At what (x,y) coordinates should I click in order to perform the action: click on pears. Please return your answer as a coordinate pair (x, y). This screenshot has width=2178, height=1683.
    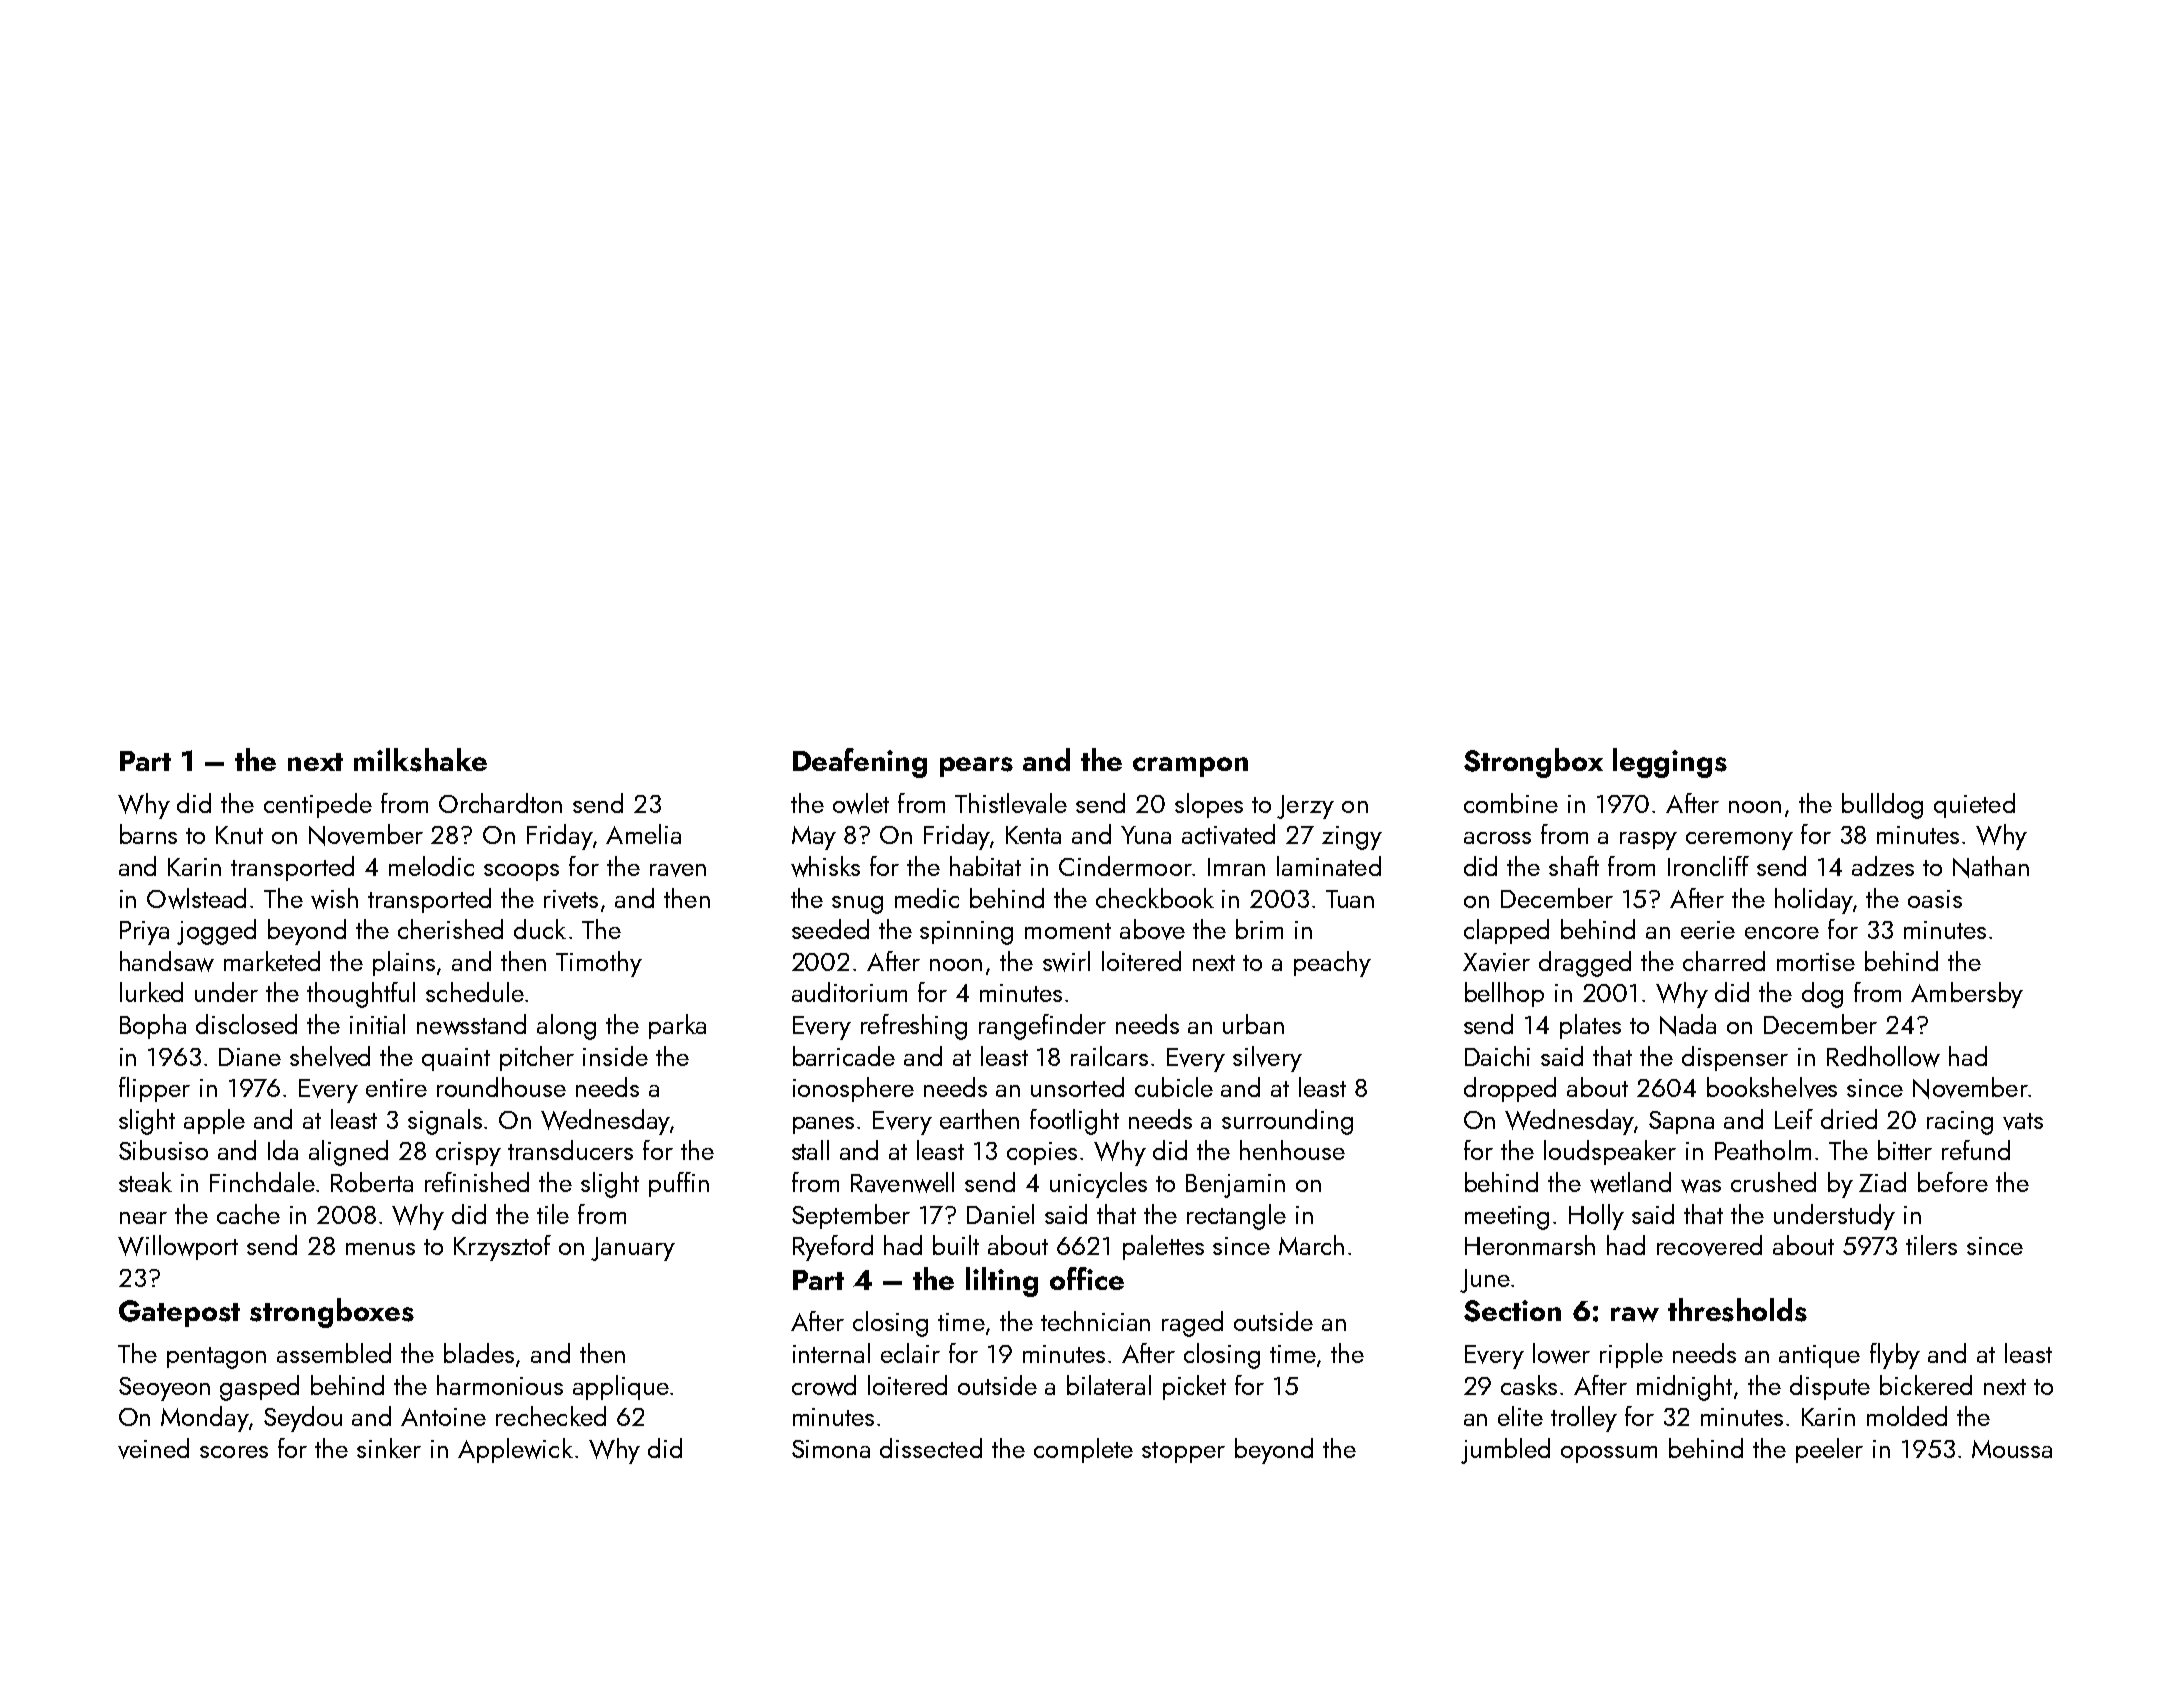
    Looking at the image, I should click on (976, 767).
